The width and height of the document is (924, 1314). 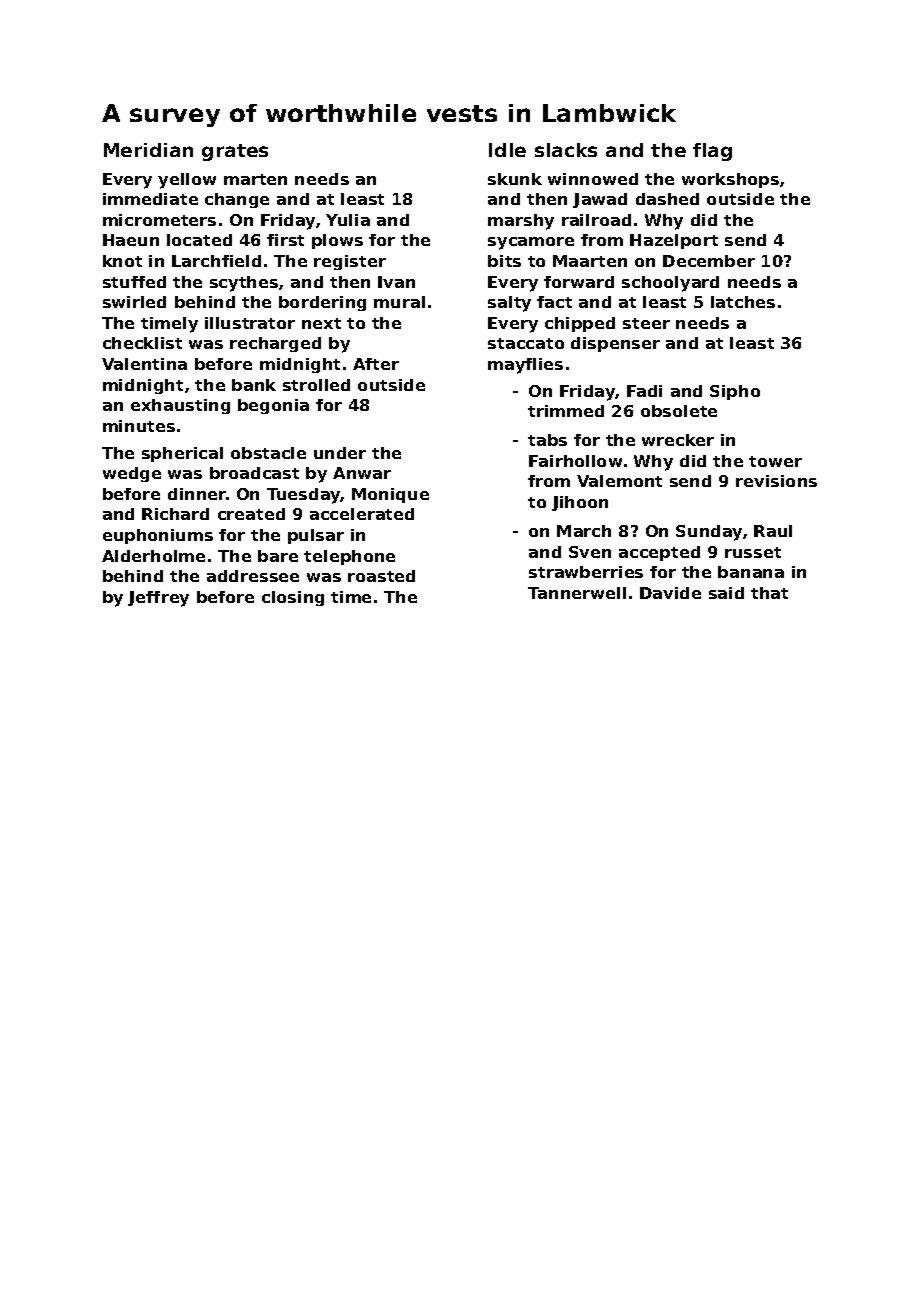 What do you see at coordinates (577, 593) in the document?
I see `Tannerwell` at bounding box center [577, 593].
